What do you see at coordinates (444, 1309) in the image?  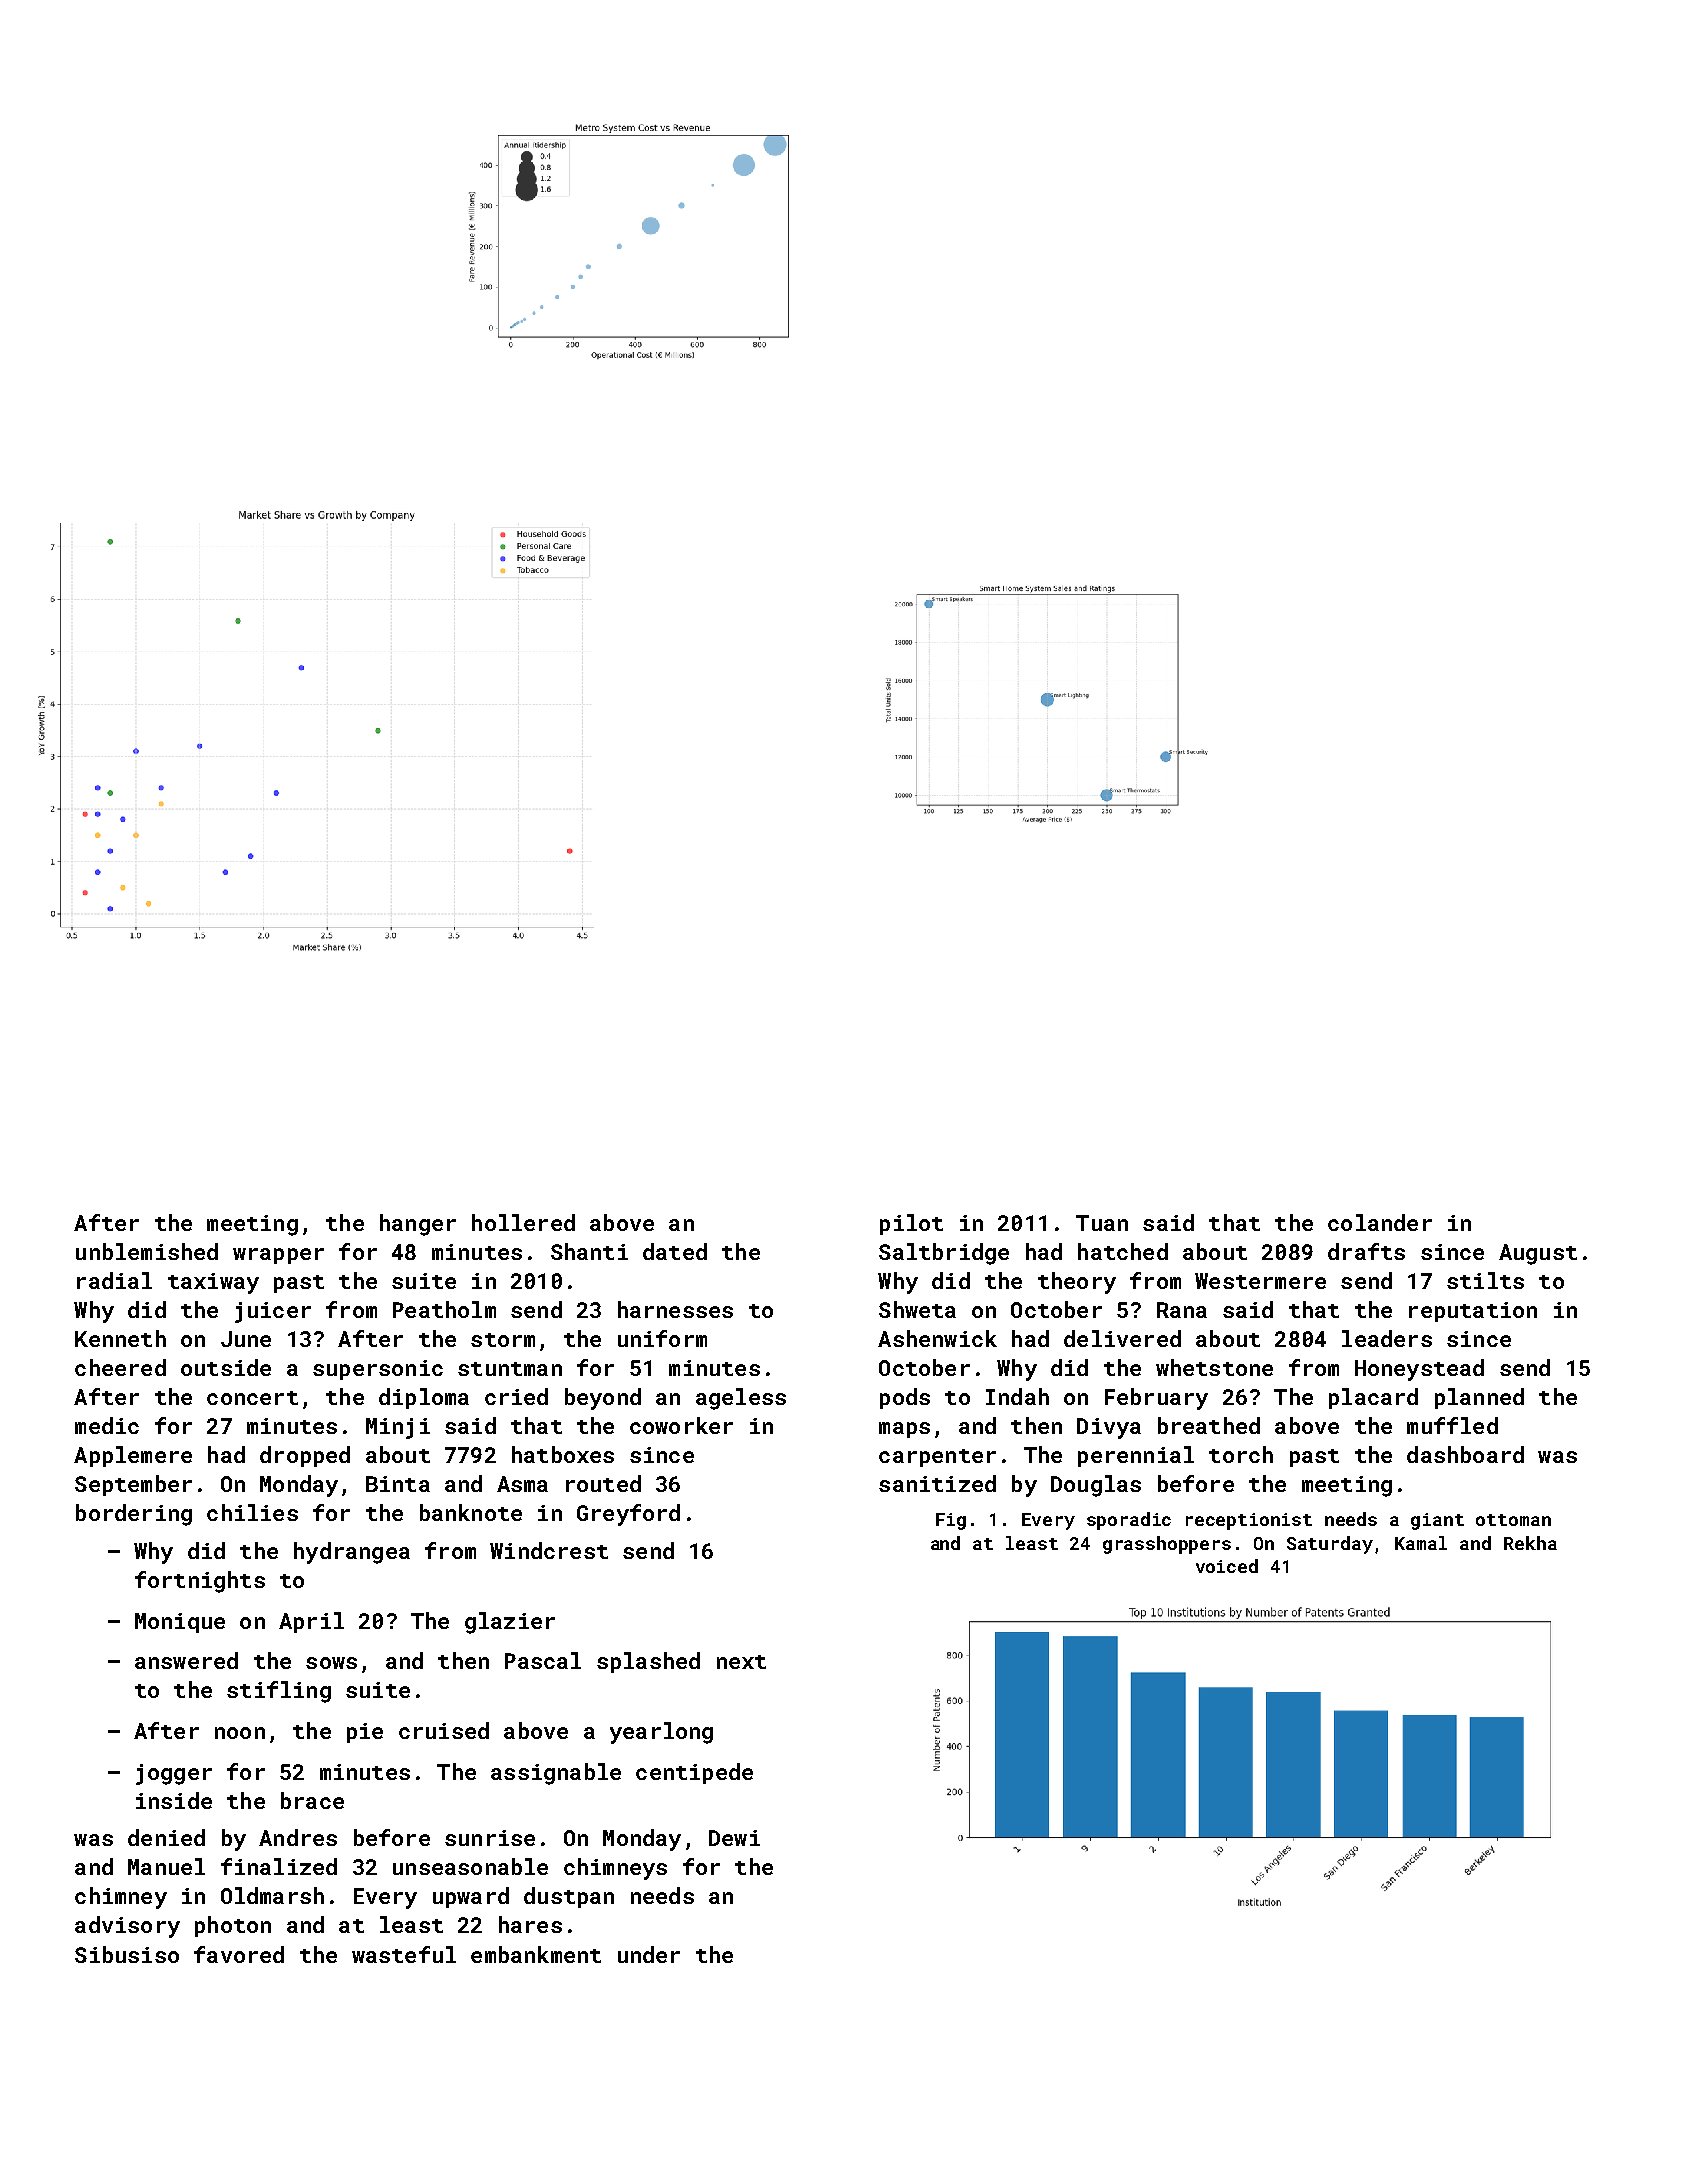 I see `Peatholm` at bounding box center [444, 1309].
